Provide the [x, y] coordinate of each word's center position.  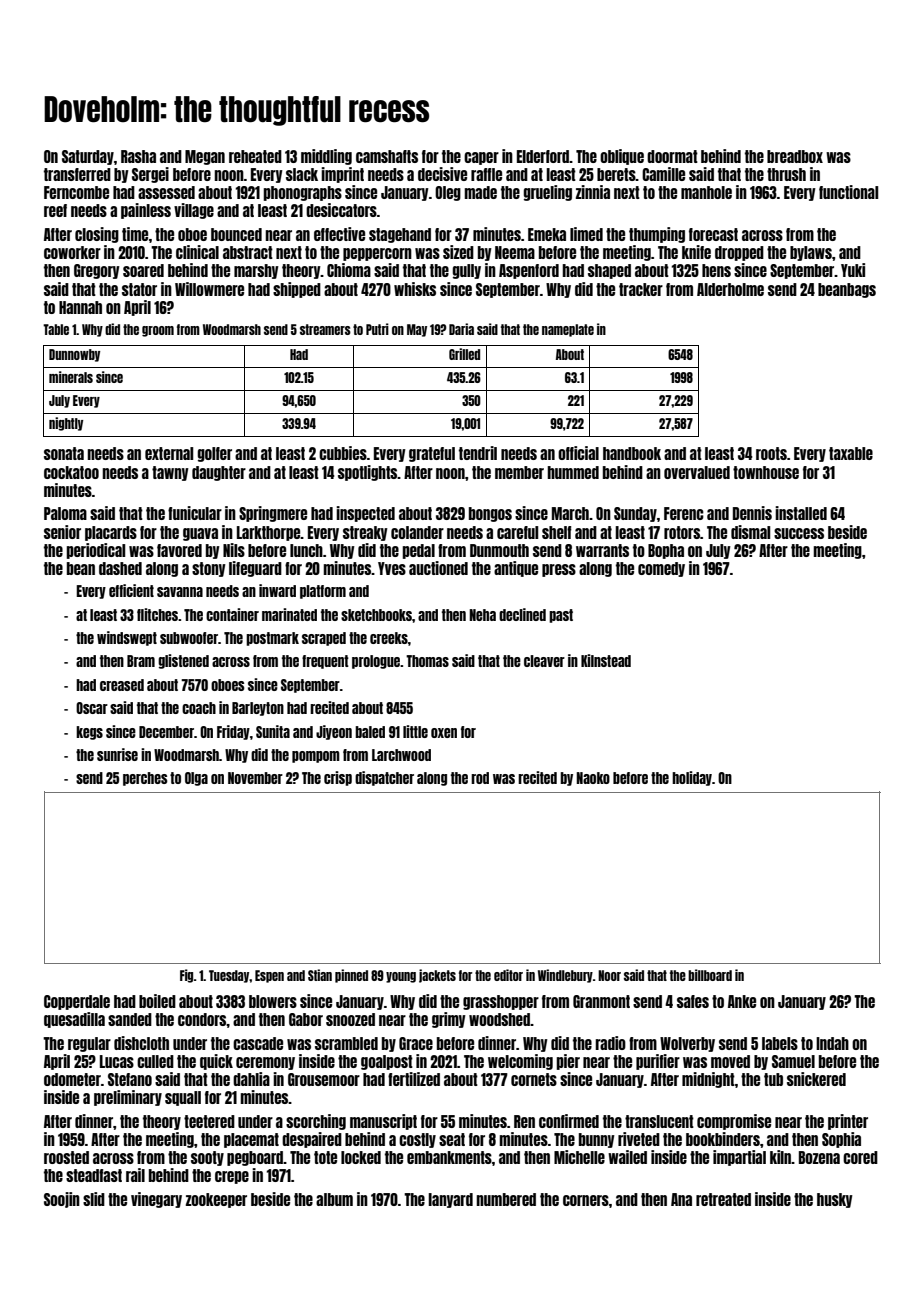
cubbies [343, 453]
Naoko [593, 778]
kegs [89, 733]
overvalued [697, 472]
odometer [72, 1079]
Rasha [138, 156]
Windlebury [565, 976]
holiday [692, 778]
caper [481, 158]
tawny [170, 473]
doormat [672, 156]
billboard [710, 975]
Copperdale [77, 1002]
